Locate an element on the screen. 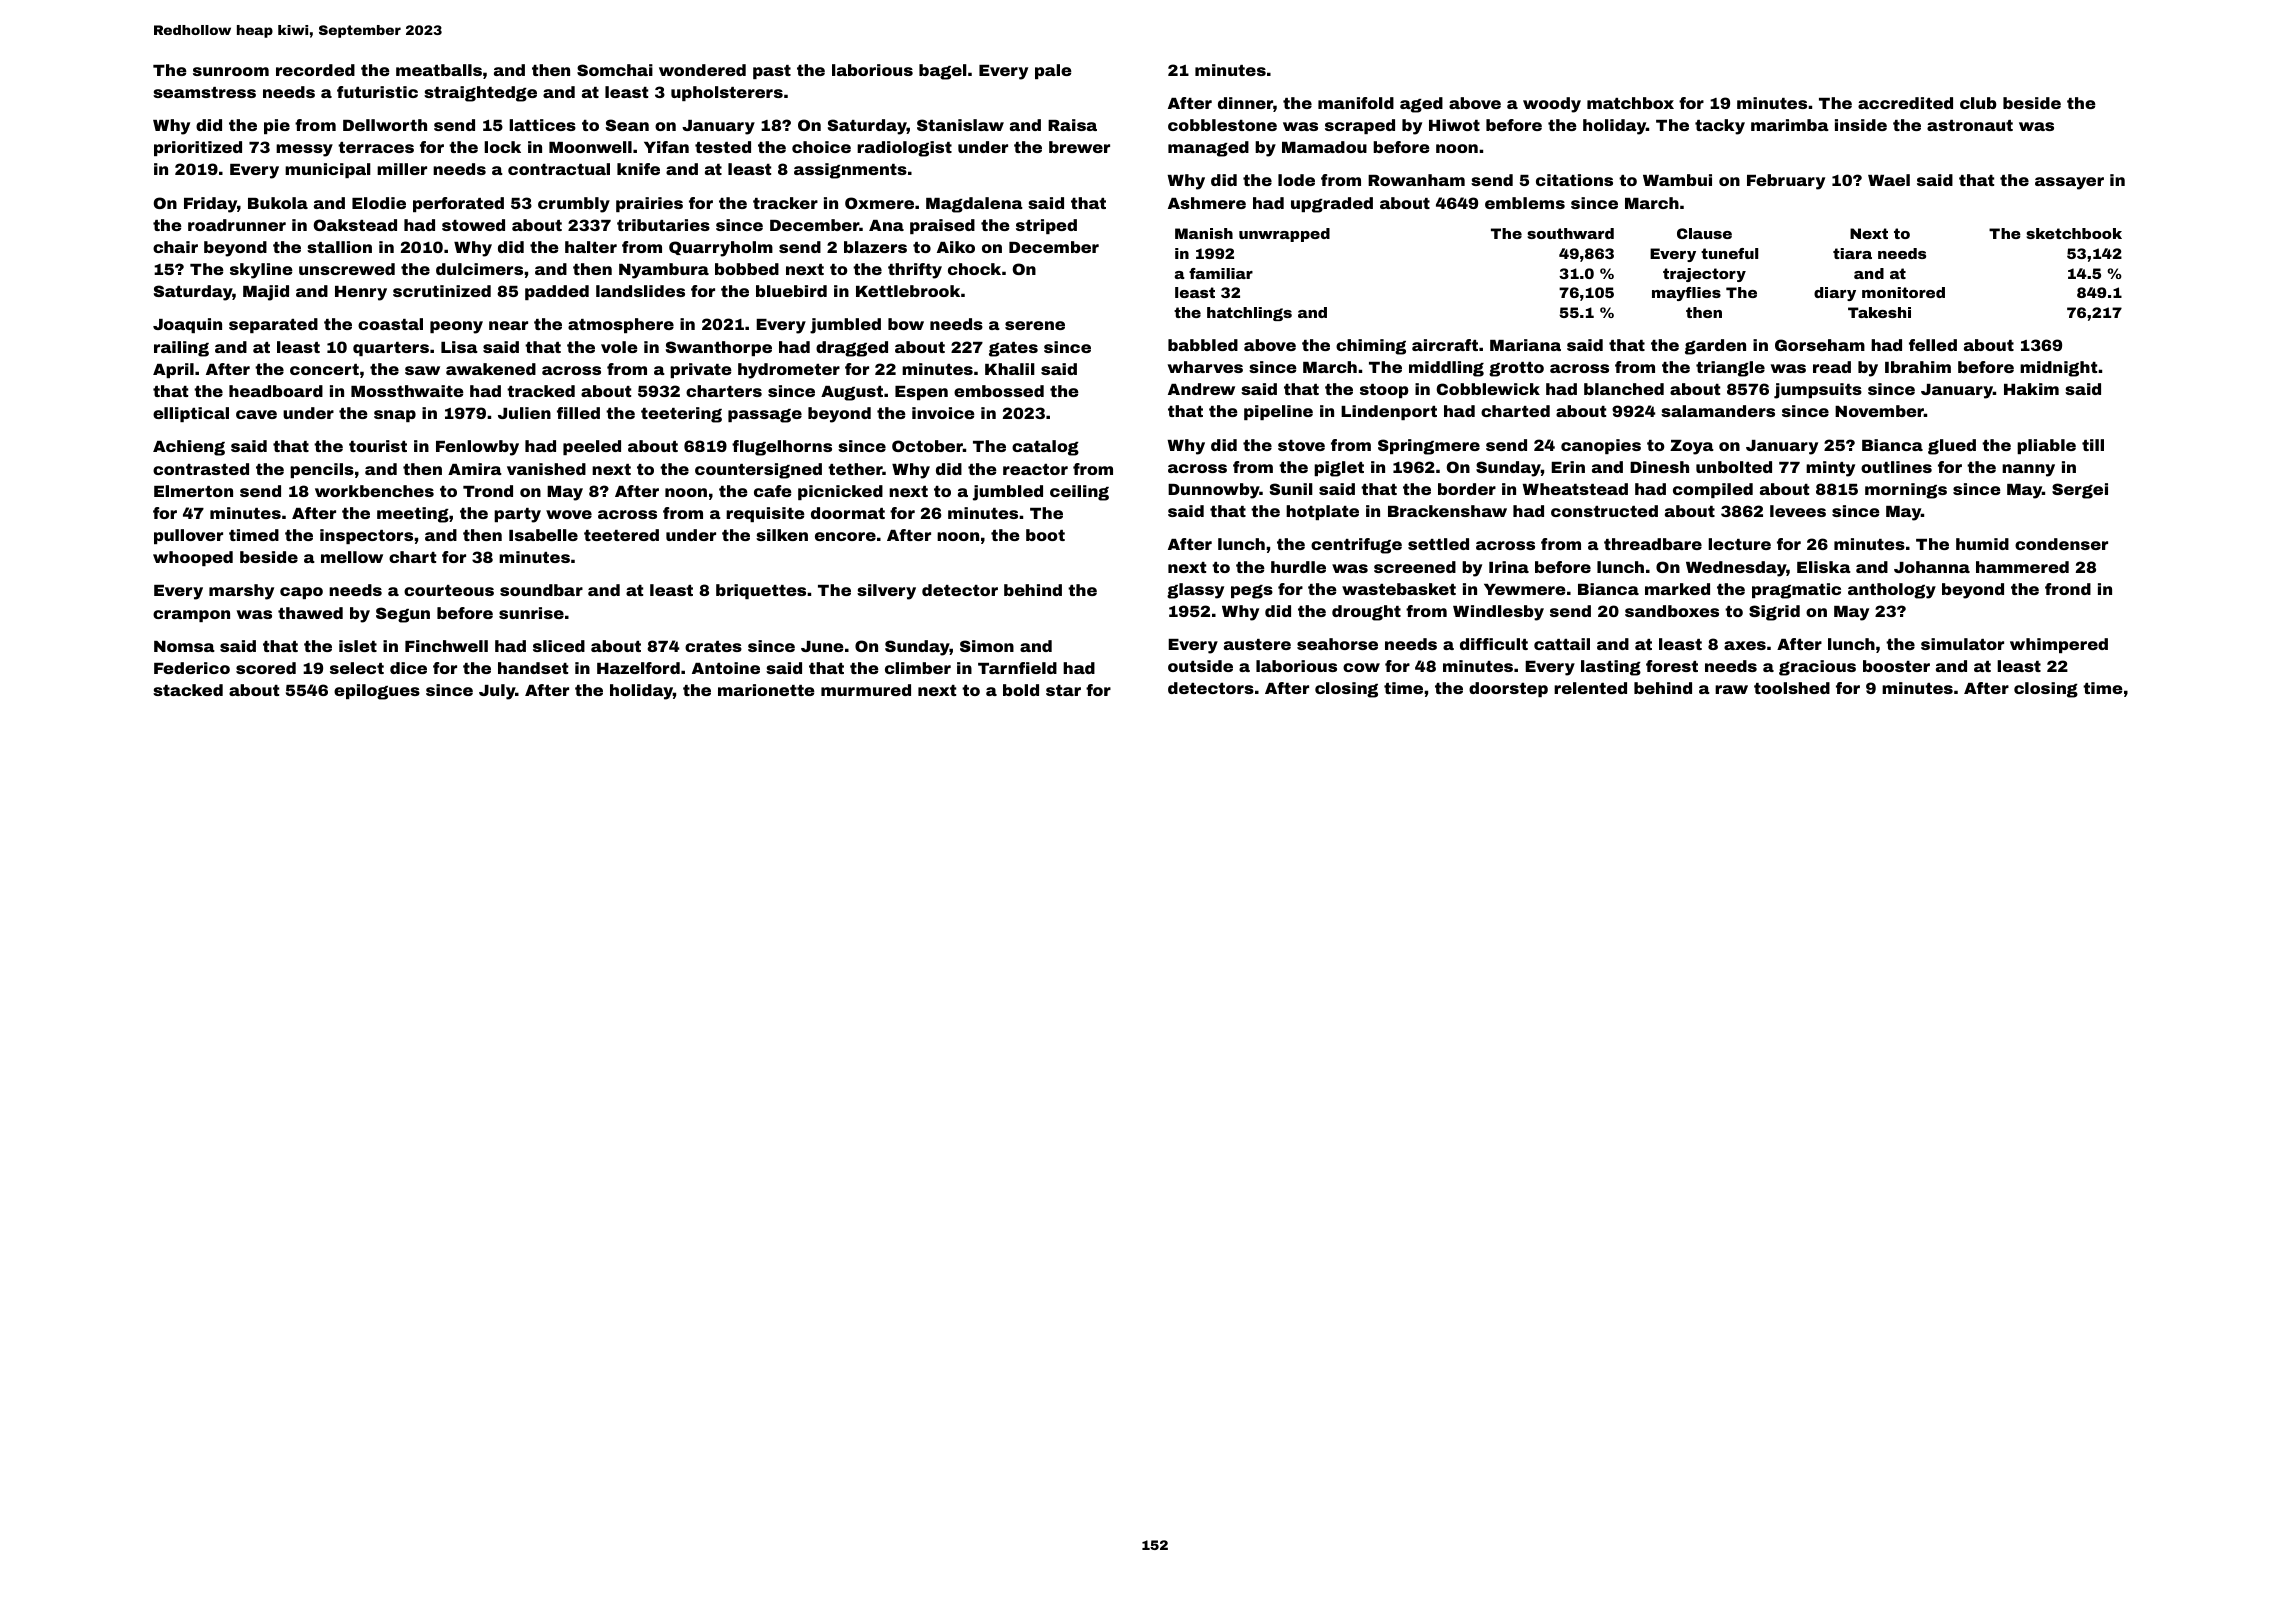  mellow is located at coordinates (352, 557).
